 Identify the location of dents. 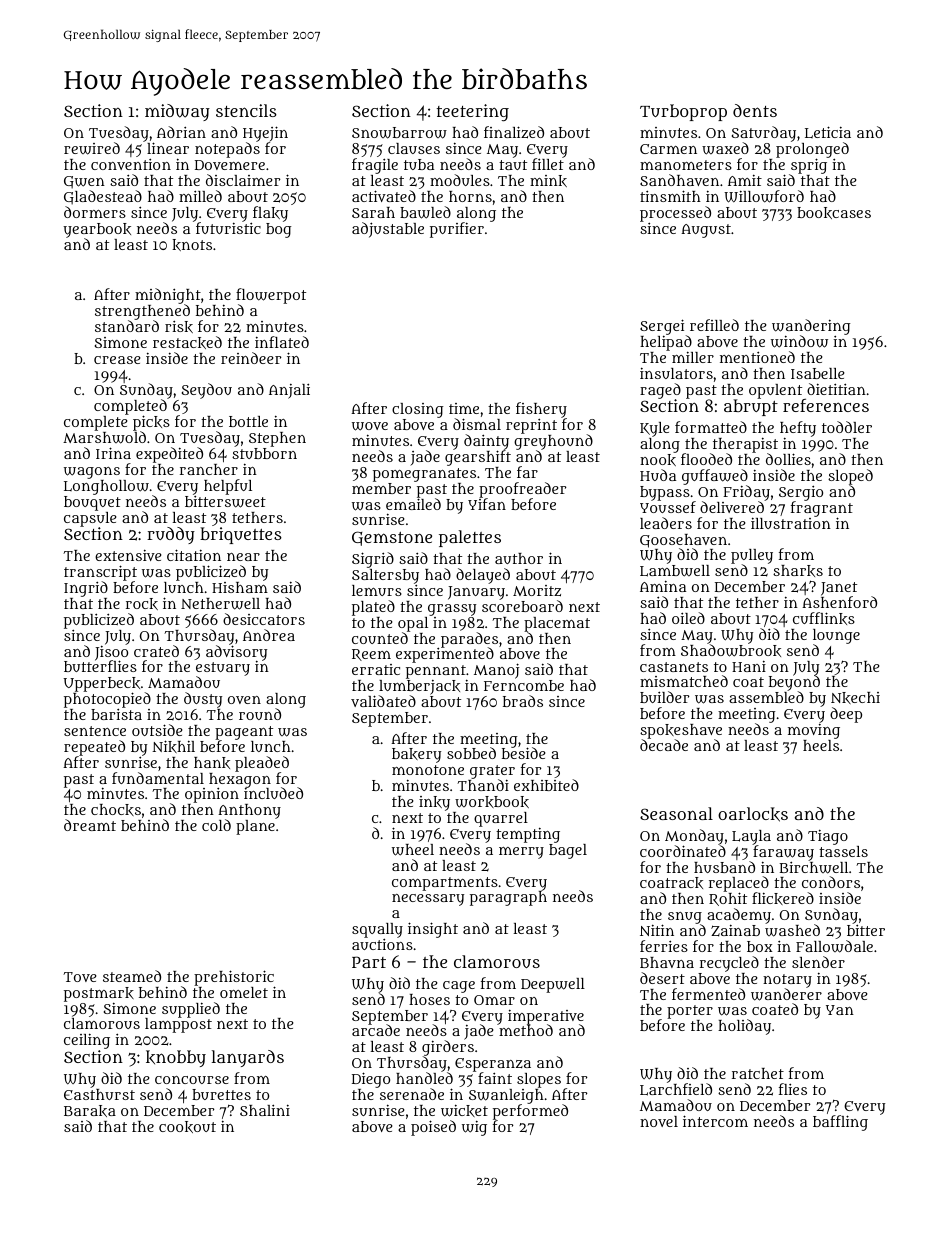
(755, 110).
